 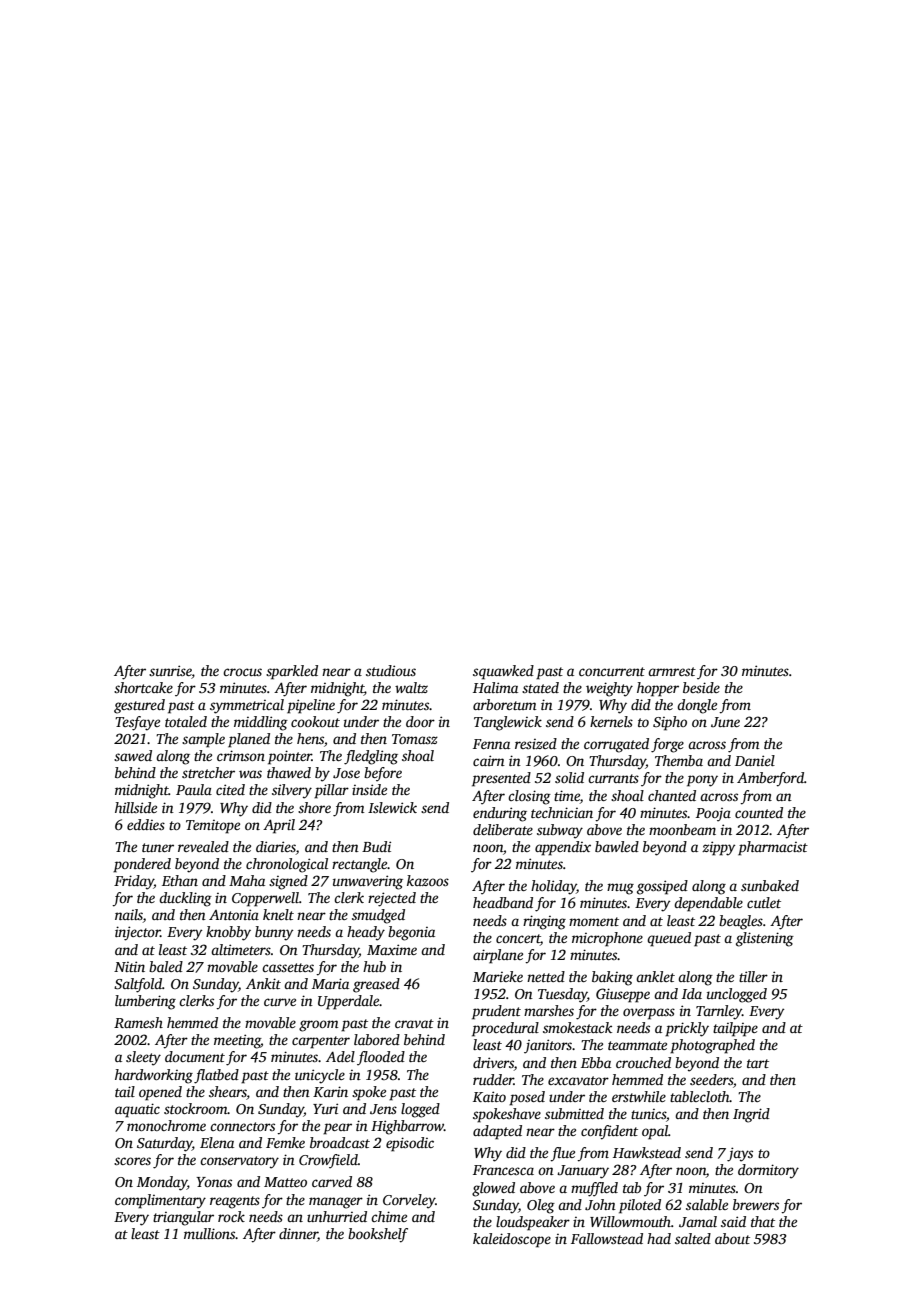 What do you see at coordinates (274, 933) in the screenshot?
I see `bunny` at bounding box center [274, 933].
